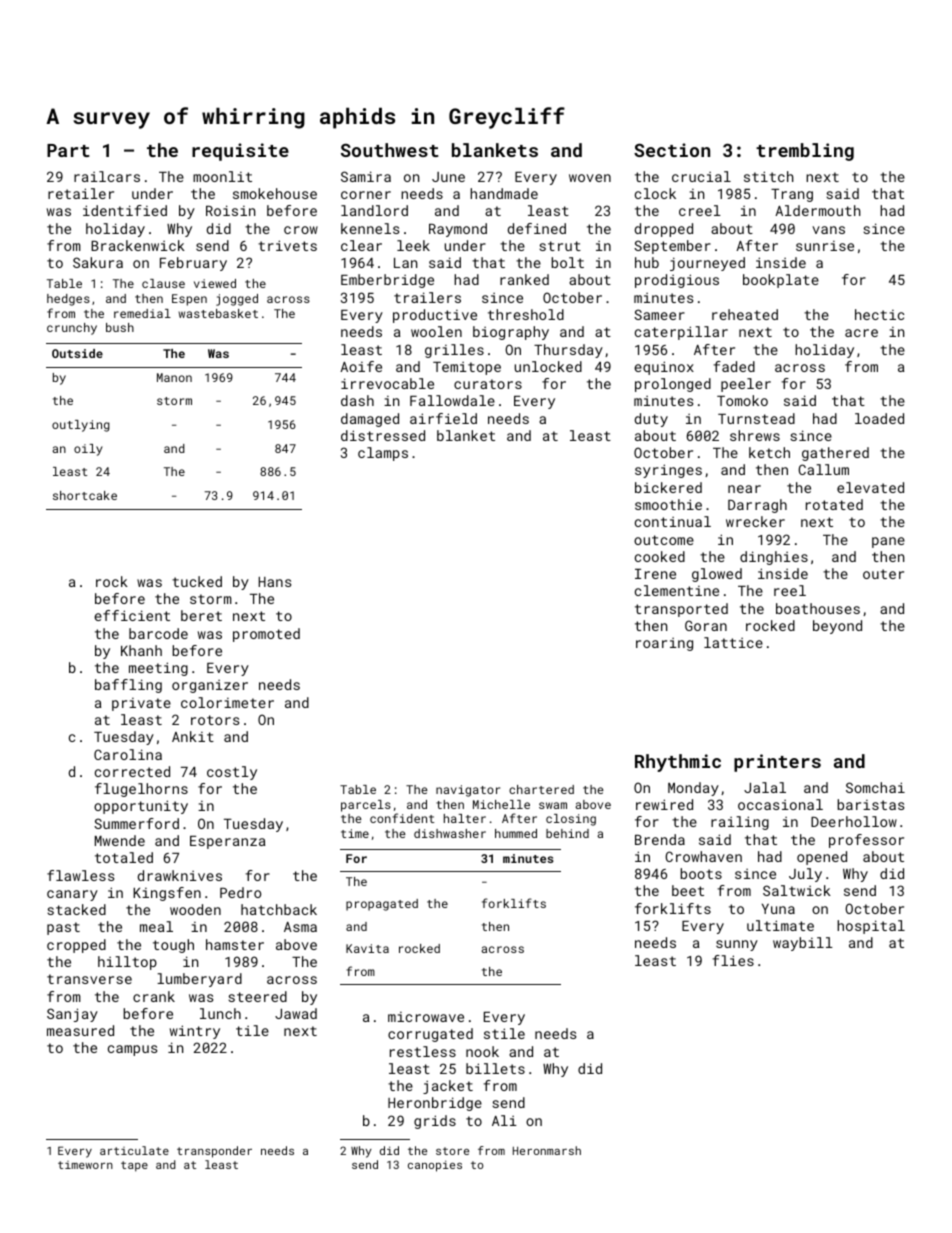  I want to click on wrecker, so click(755, 521).
